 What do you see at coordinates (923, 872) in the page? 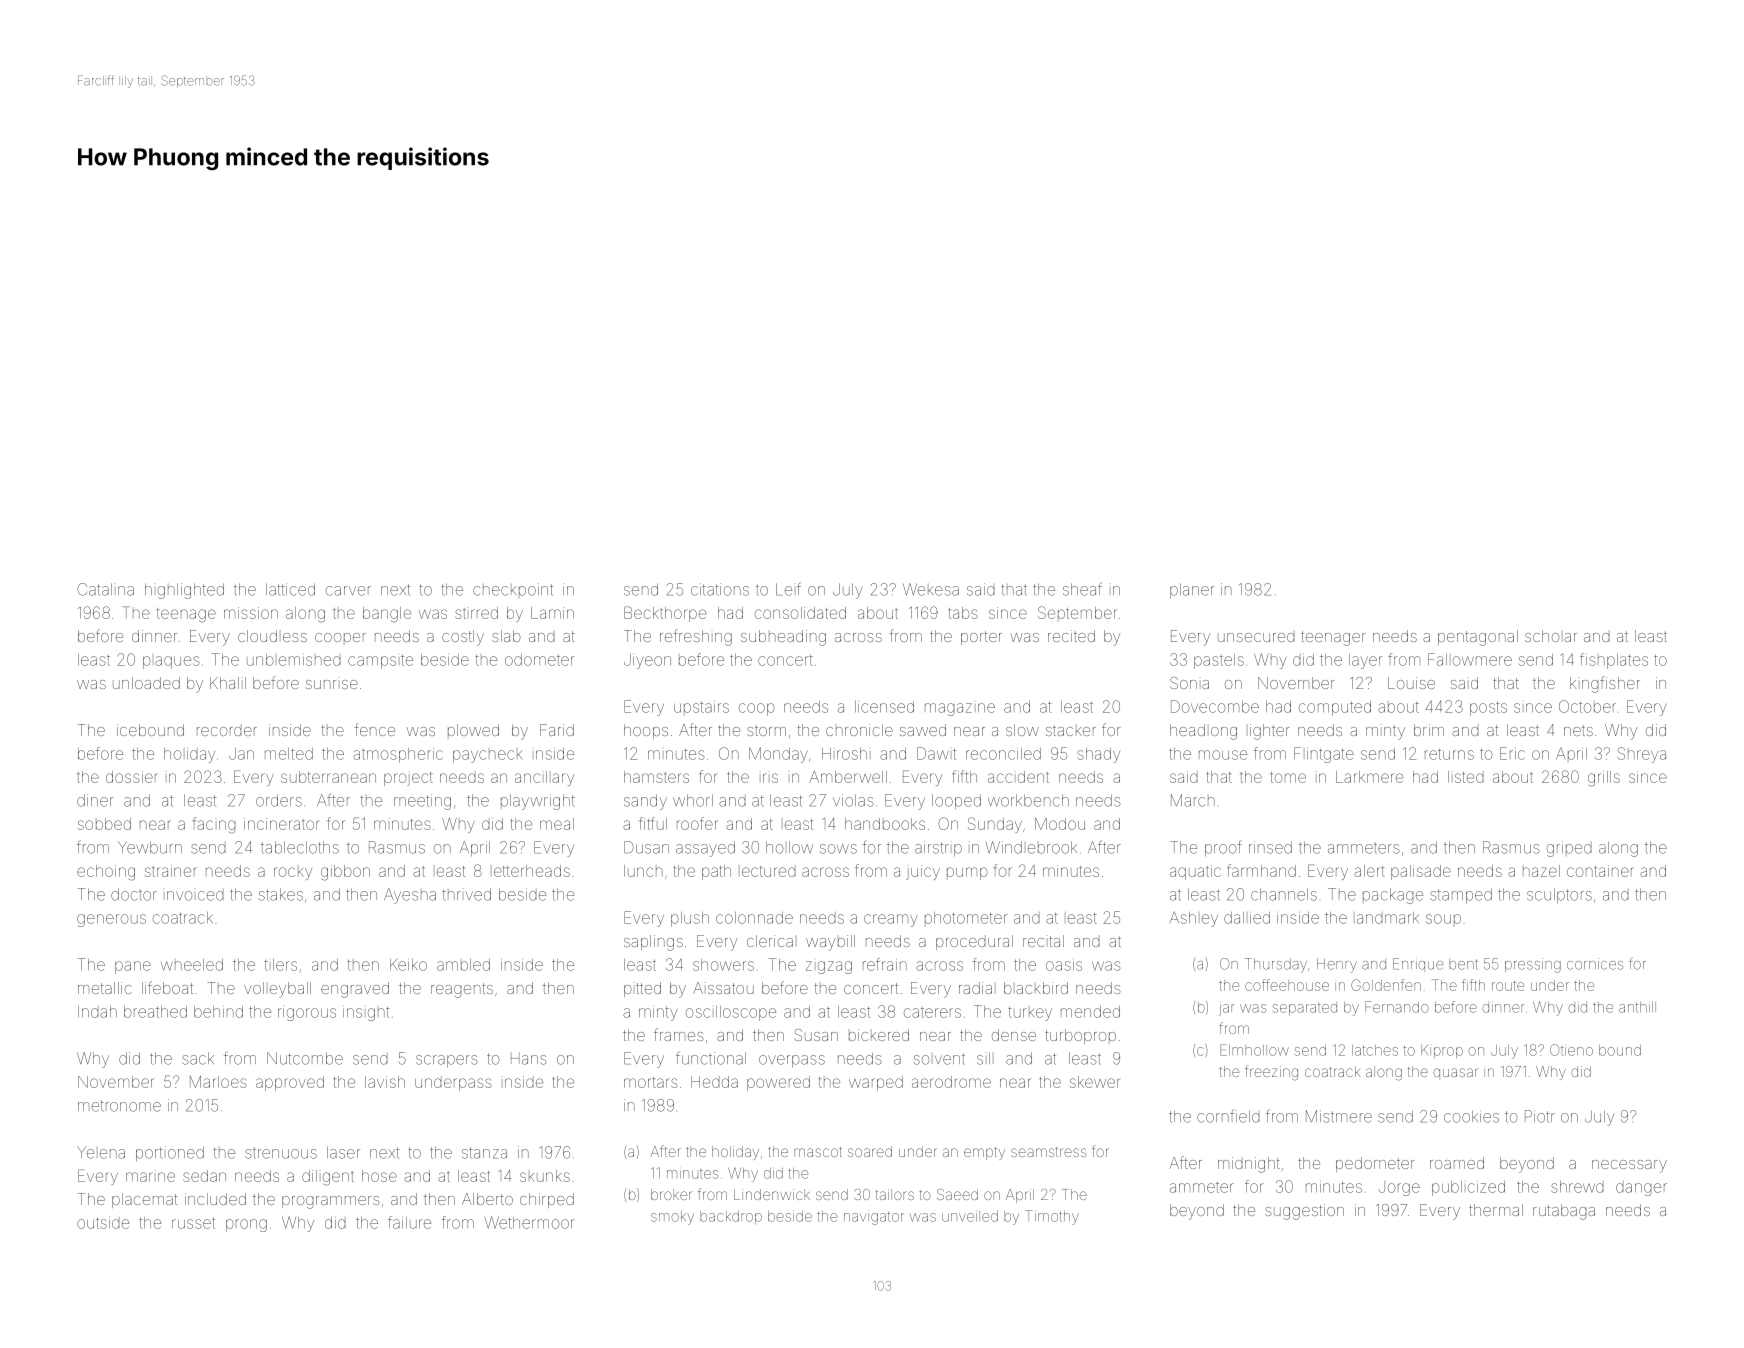
I see `juicy` at bounding box center [923, 872].
